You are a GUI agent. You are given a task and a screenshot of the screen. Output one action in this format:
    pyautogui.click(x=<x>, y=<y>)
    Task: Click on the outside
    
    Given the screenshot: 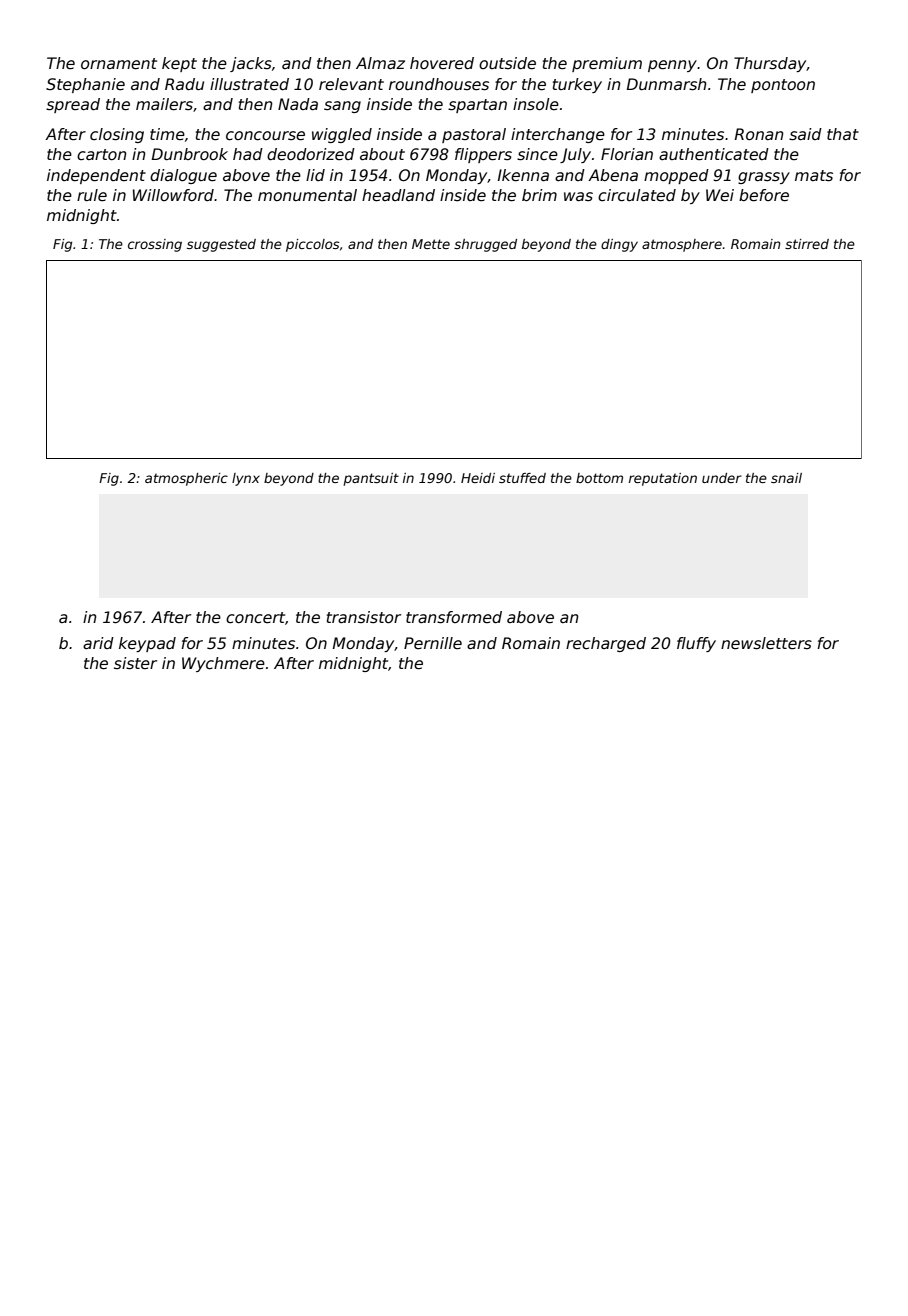 What is the action you would take?
    pyautogui.click(x=507, y=63)
